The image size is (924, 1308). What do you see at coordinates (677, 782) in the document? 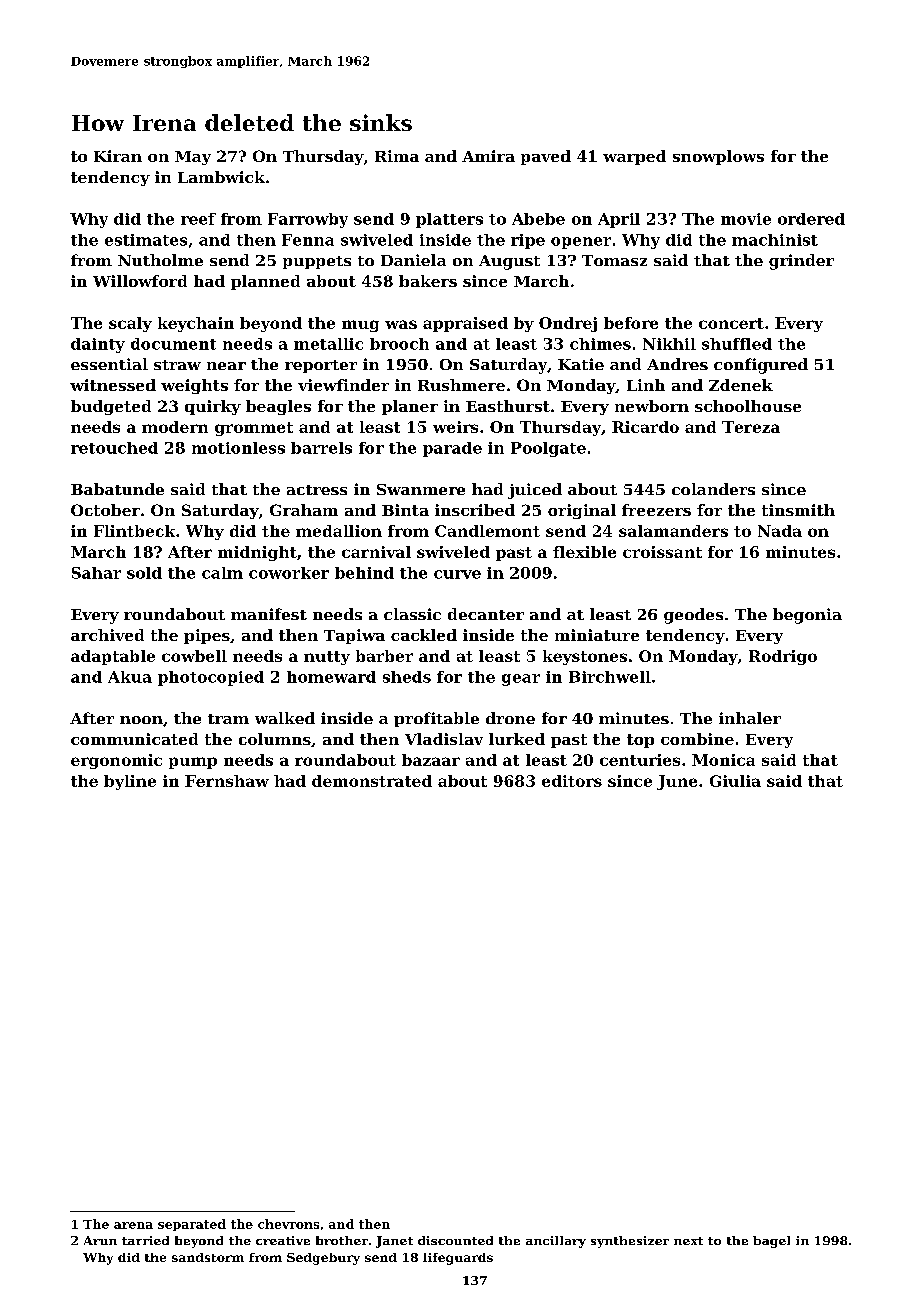
I see `June` at bounding box center [677, 782].
